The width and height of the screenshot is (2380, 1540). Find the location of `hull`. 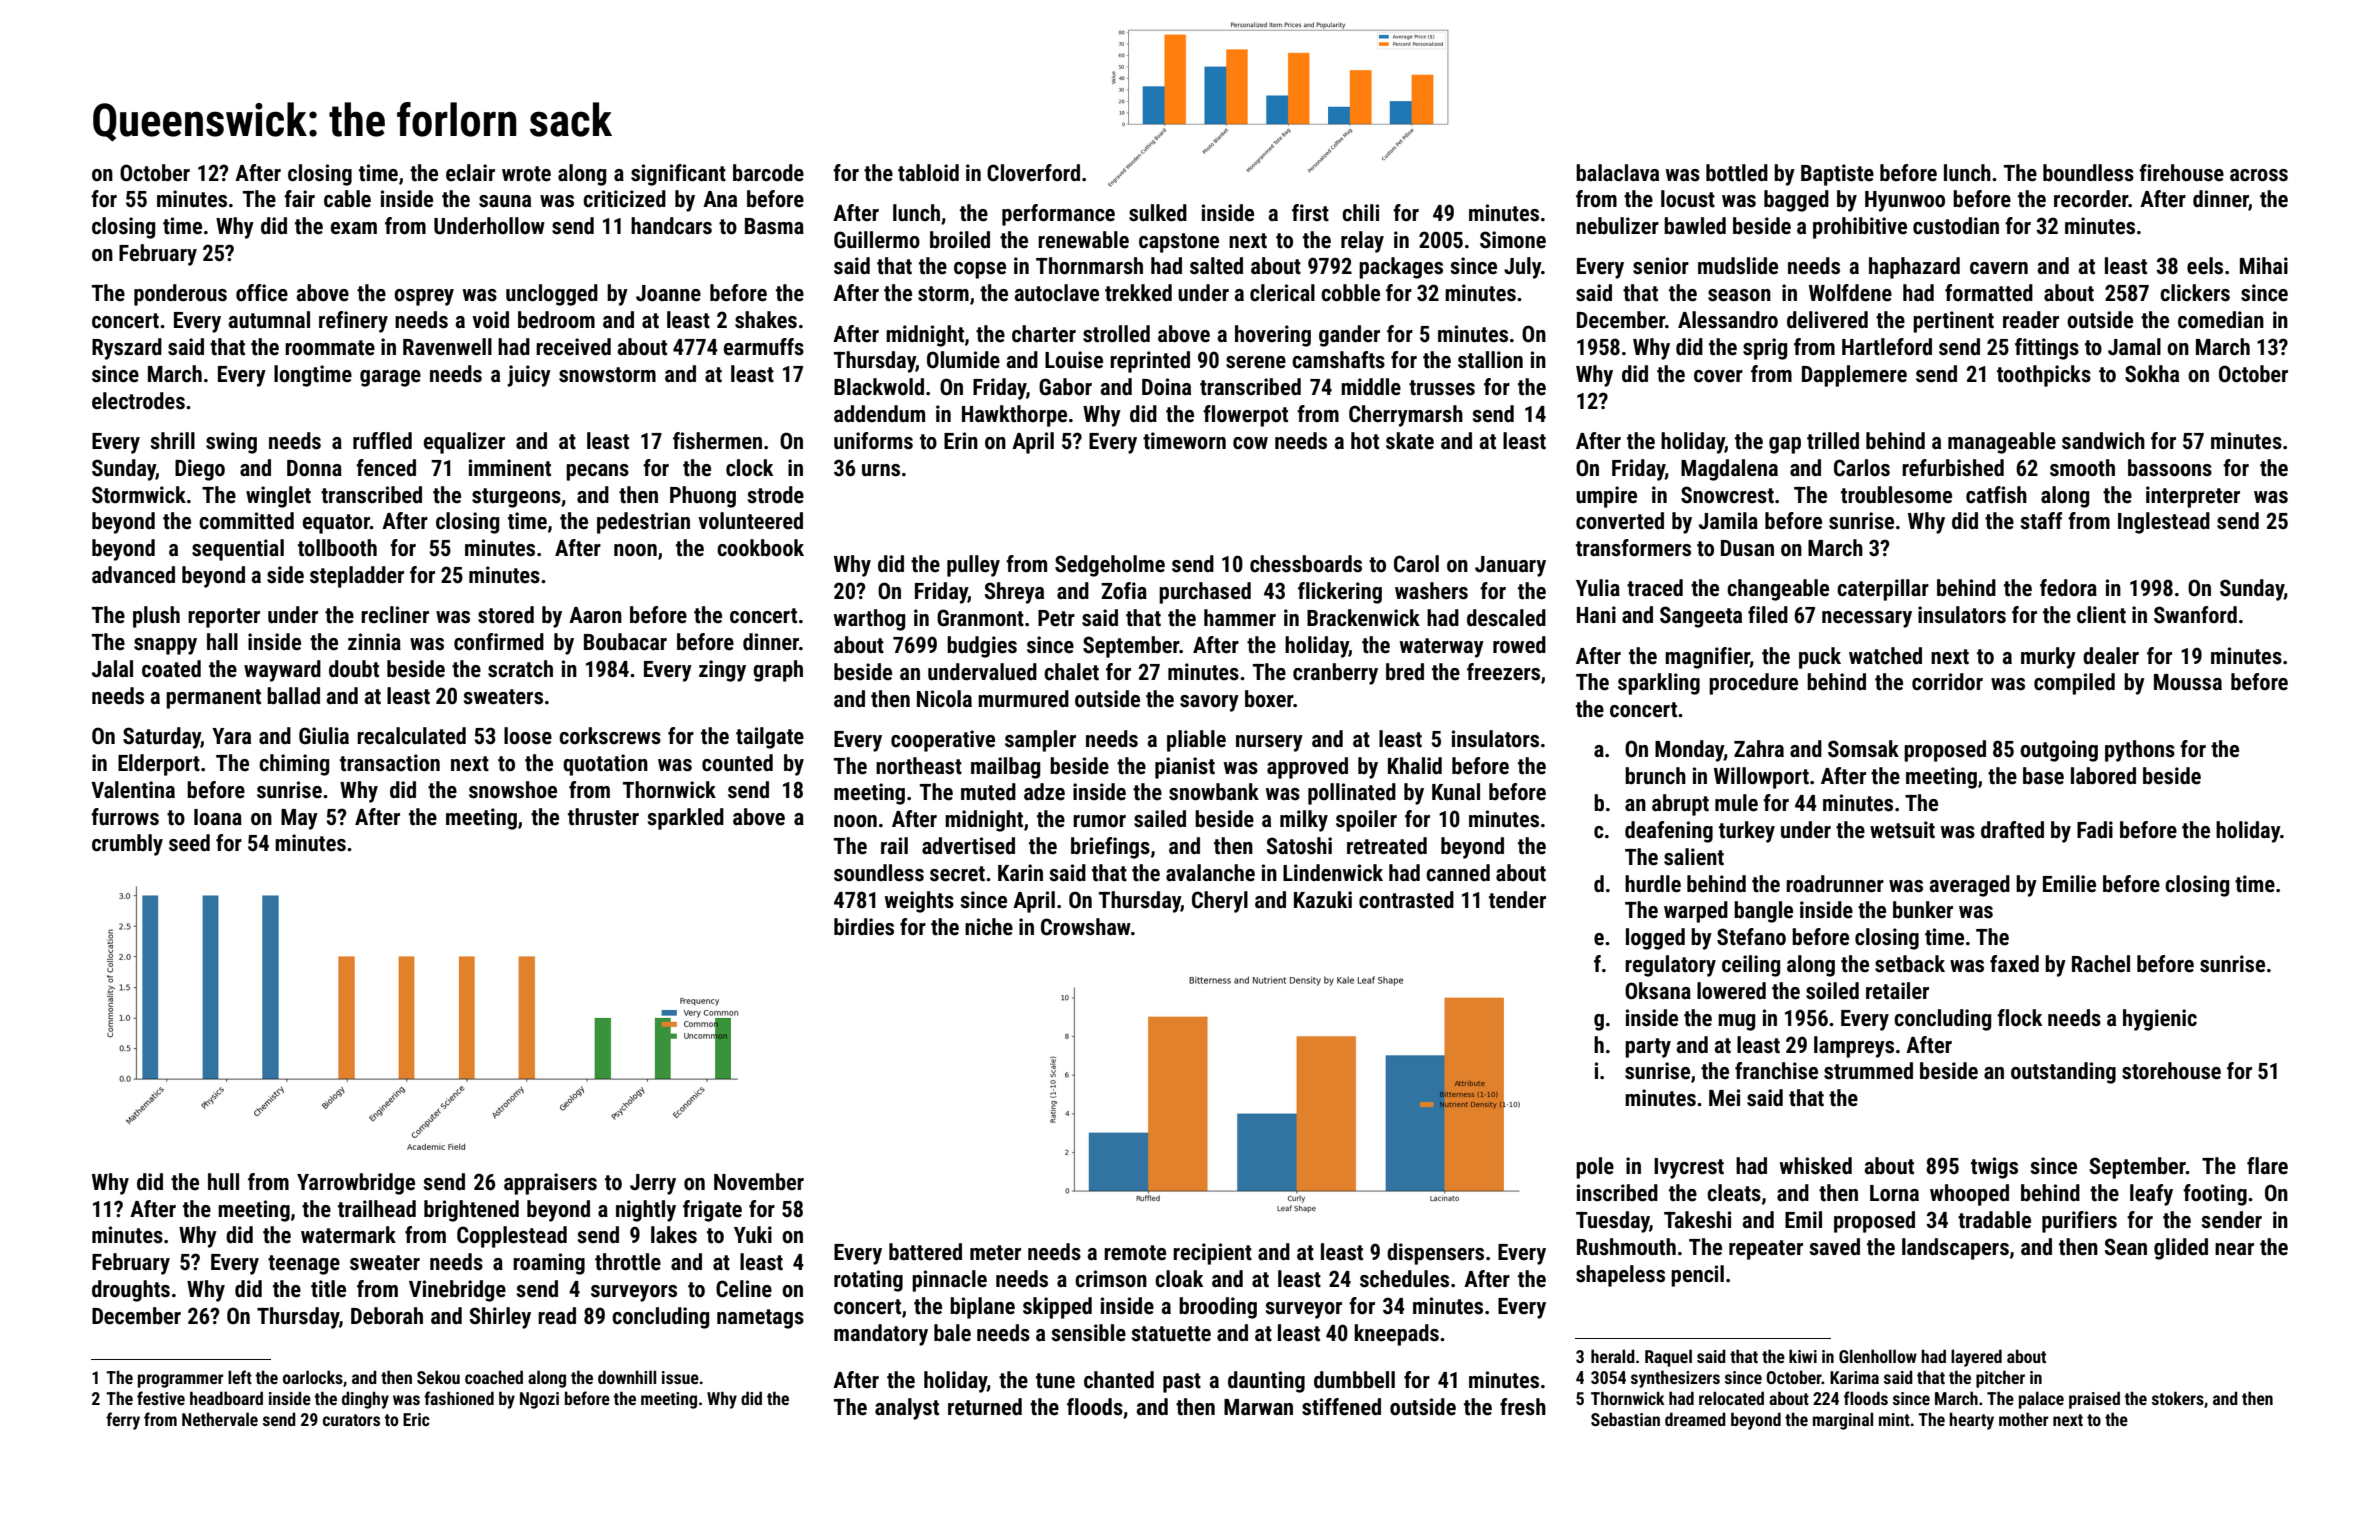

hull is located at coordinates (223, 1182).
